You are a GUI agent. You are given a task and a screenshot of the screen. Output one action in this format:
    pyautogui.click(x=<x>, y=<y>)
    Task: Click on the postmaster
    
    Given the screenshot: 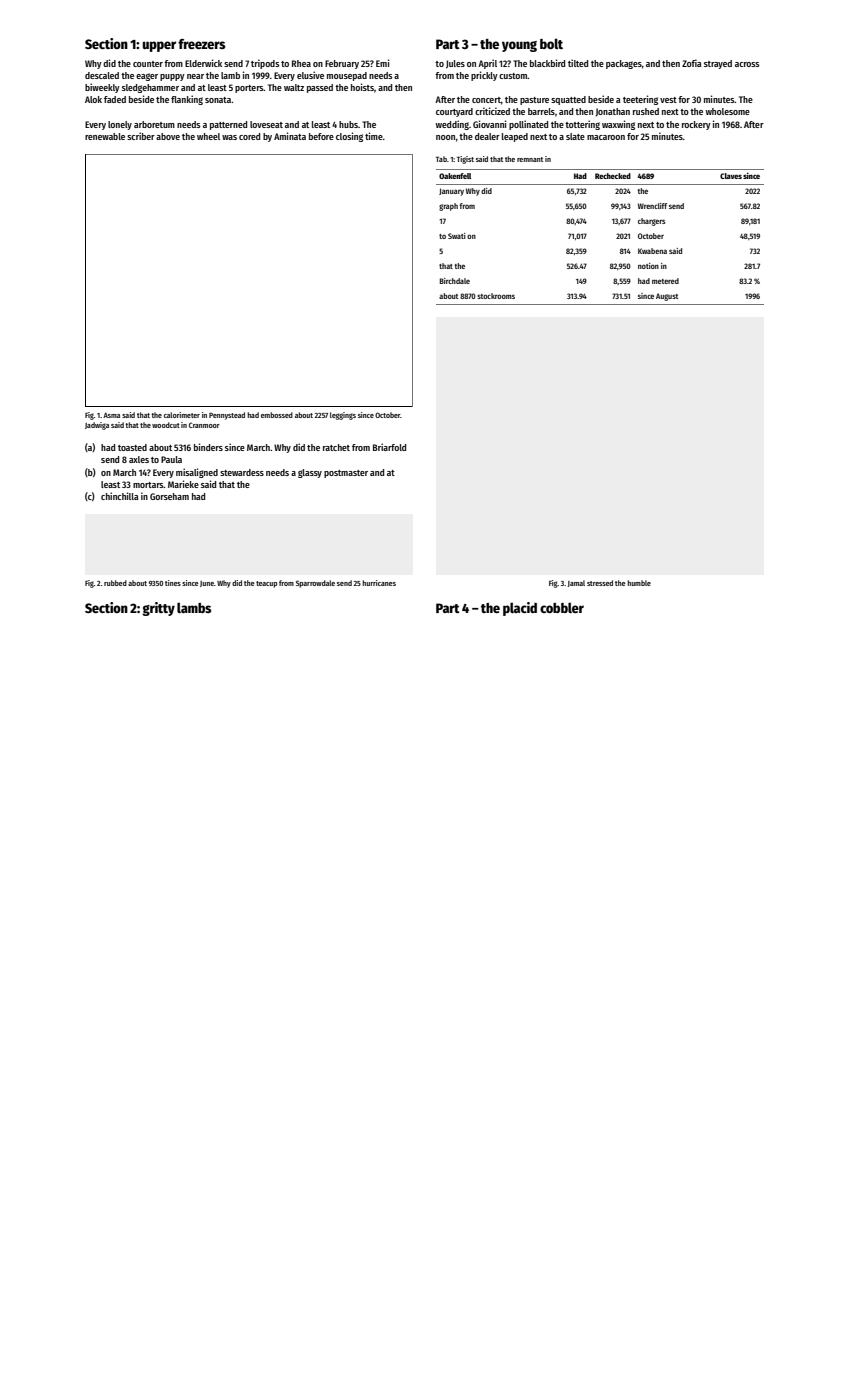 What is the action you would take?
    pyautogui.click(x=346, y=474)
